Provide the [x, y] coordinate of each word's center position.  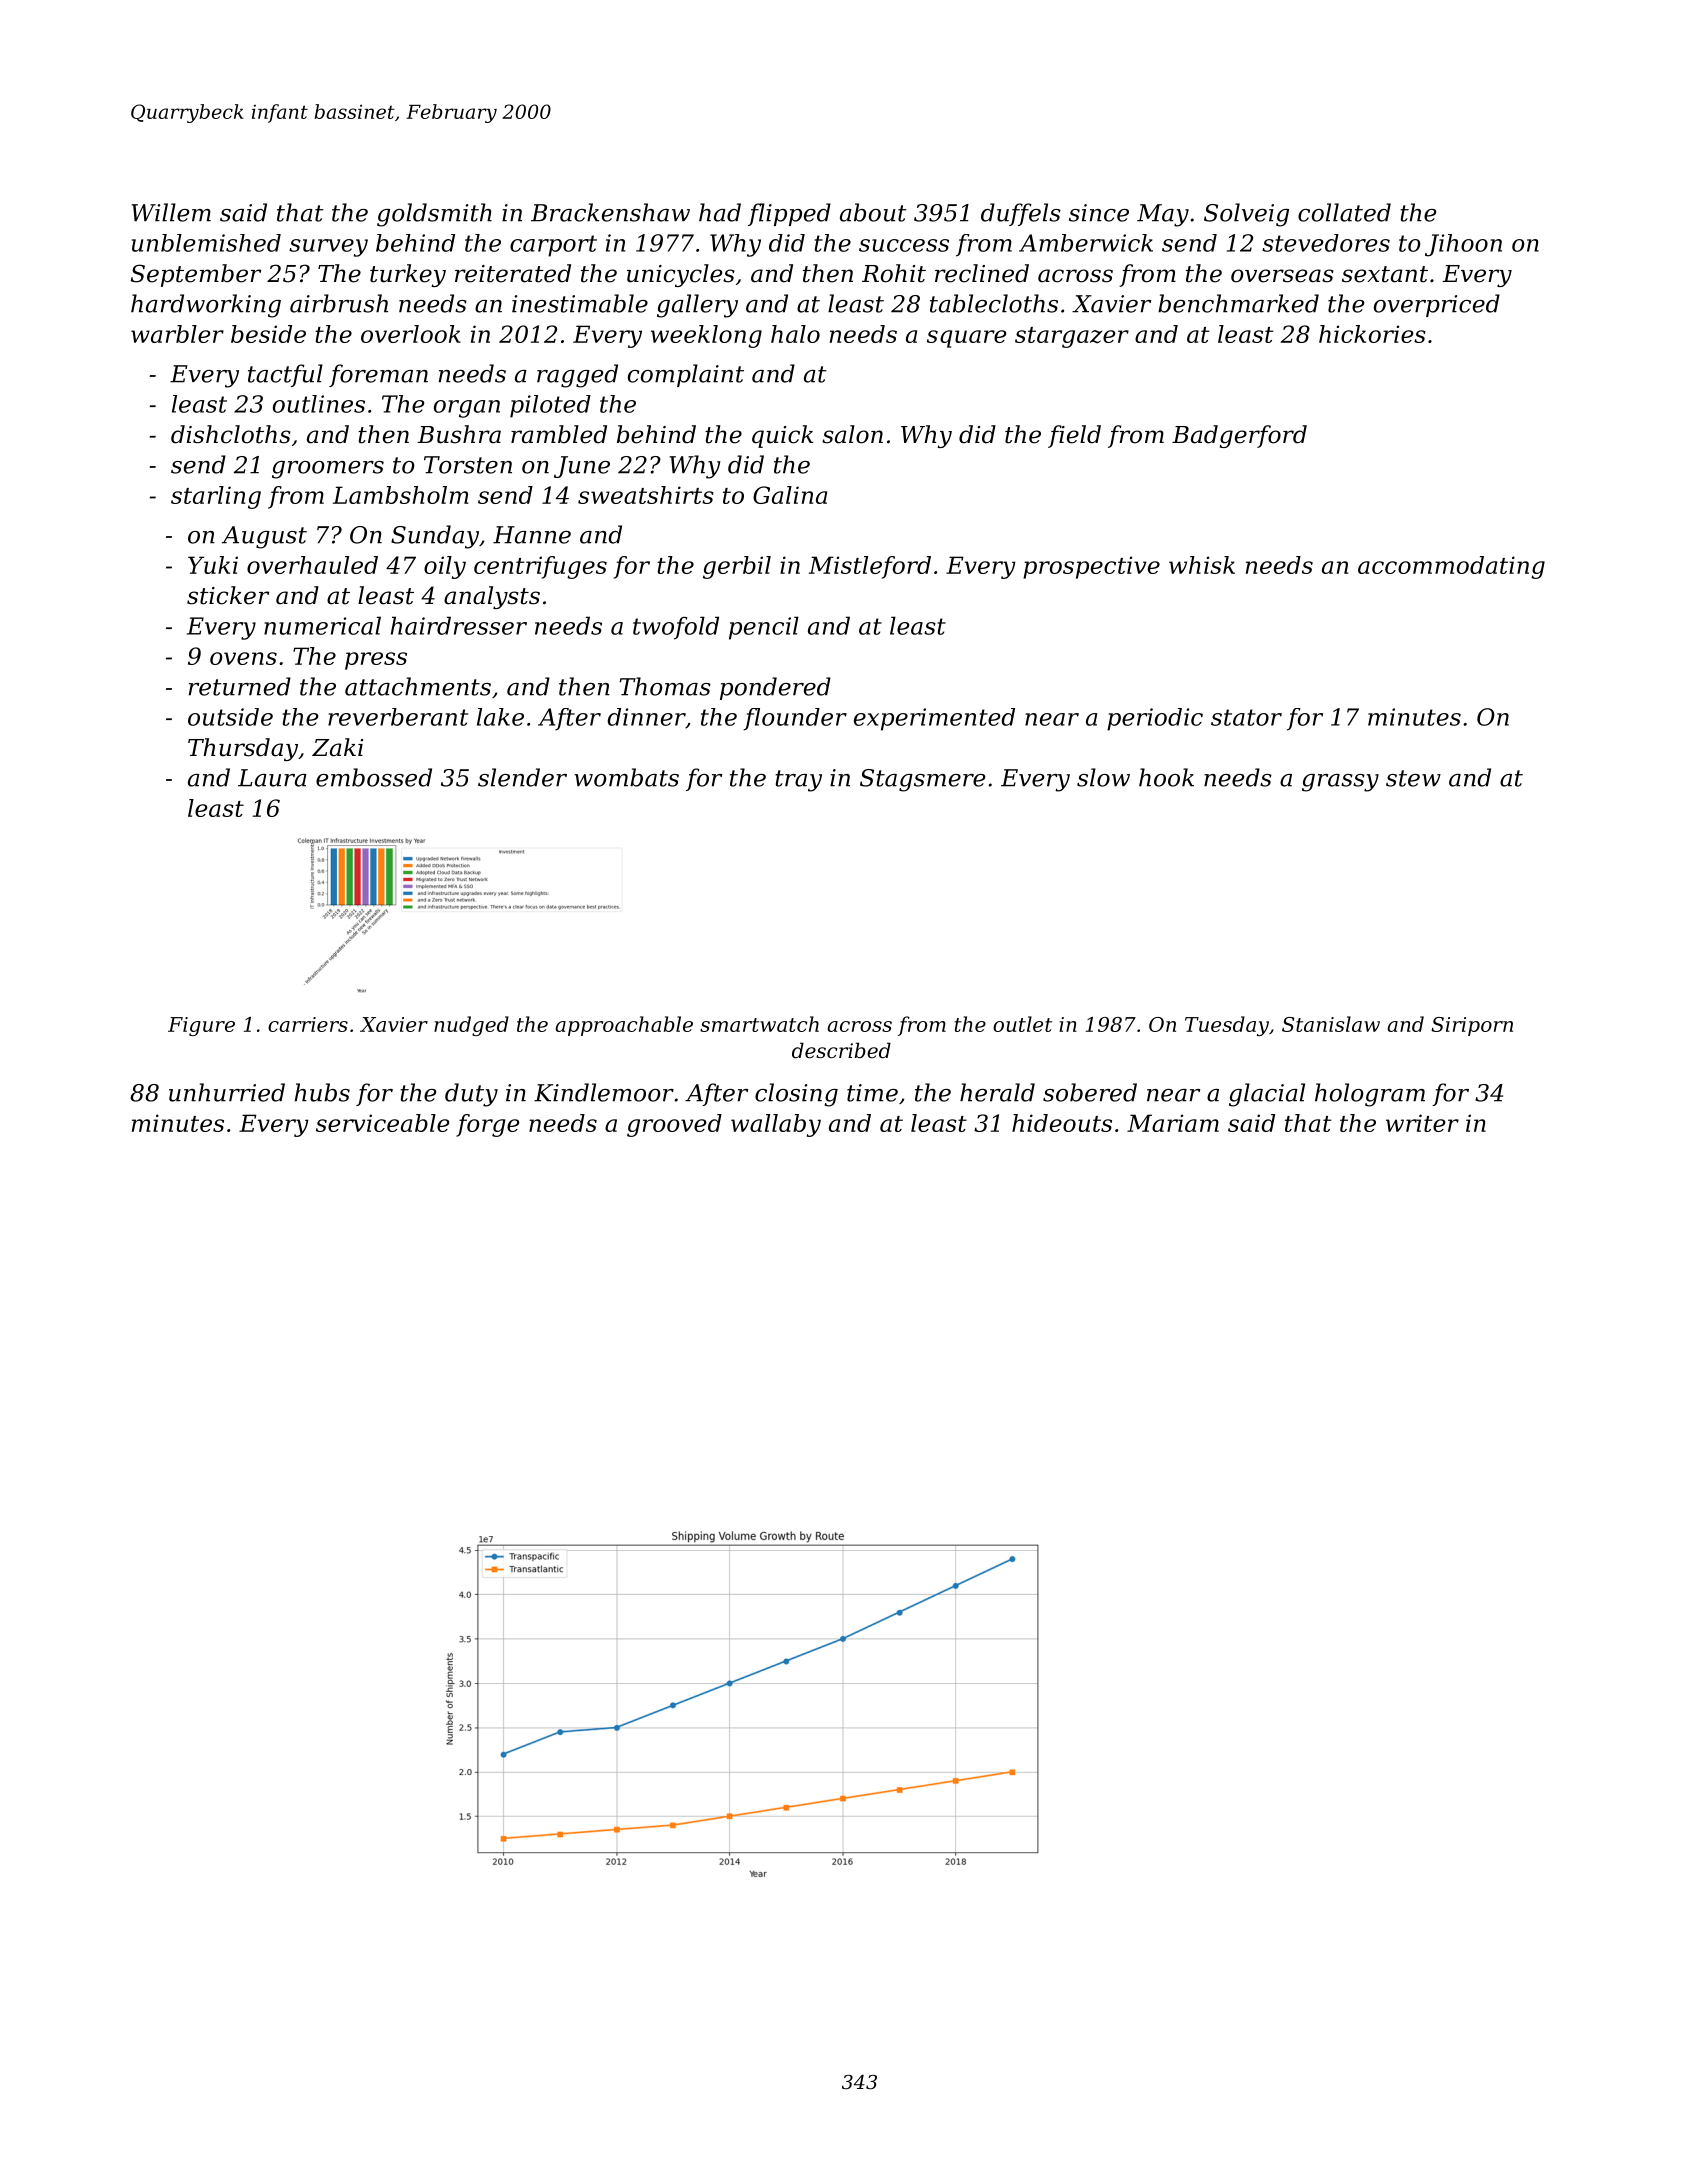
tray [798, 781]
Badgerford [1239, 436]
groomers [328, 470]
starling [216, 497]
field [1074, 436]
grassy [1340, 783]
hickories [1372, 334]
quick [782, 436]
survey [328, 248]
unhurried [227, 1092]
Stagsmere [922, 780]
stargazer [1072, 337]
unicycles [681, 275]
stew [1413, 778]
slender [522, 777]
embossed [374, 777]
